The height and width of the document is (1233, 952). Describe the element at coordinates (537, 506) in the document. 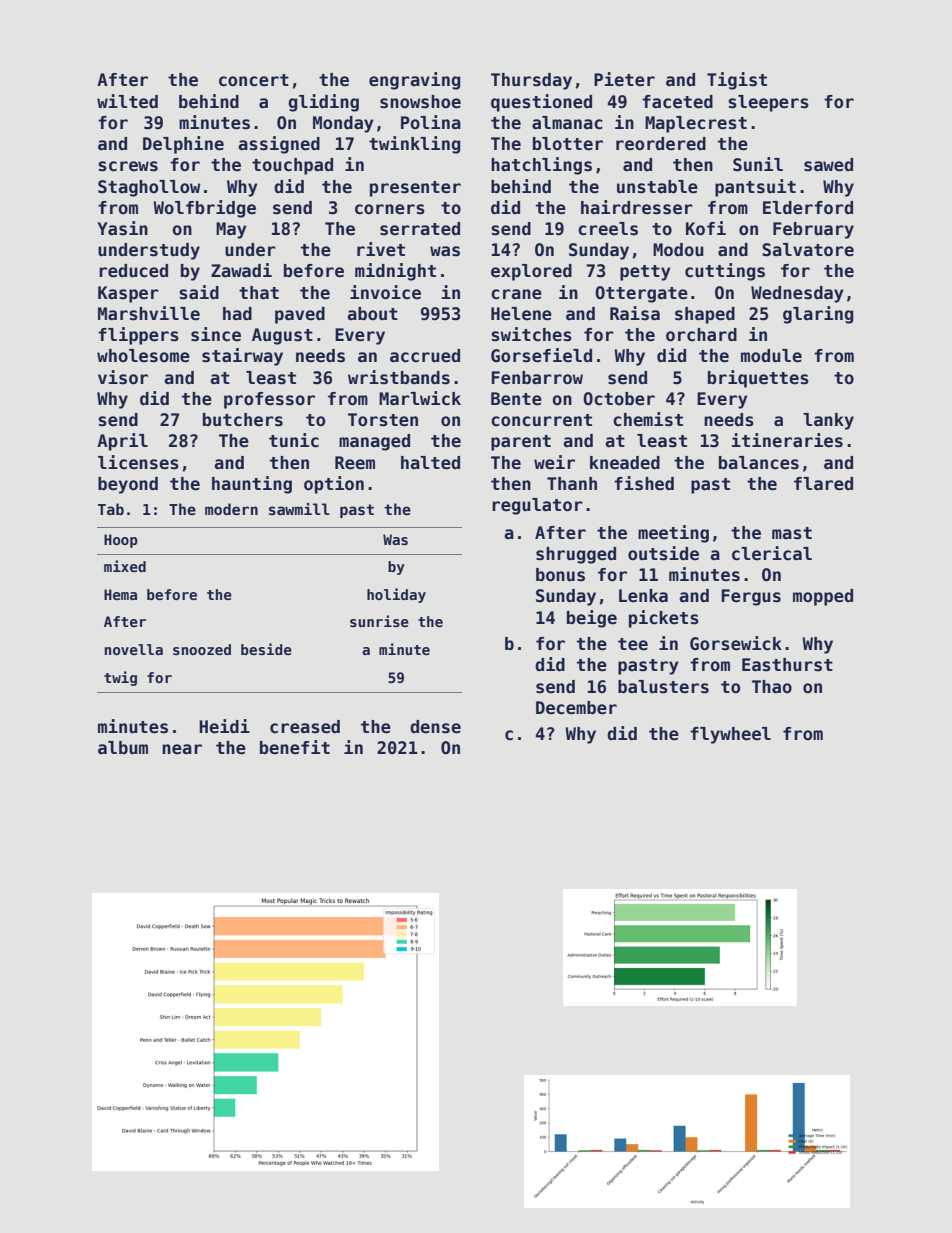

I see `regulator` at that location.
